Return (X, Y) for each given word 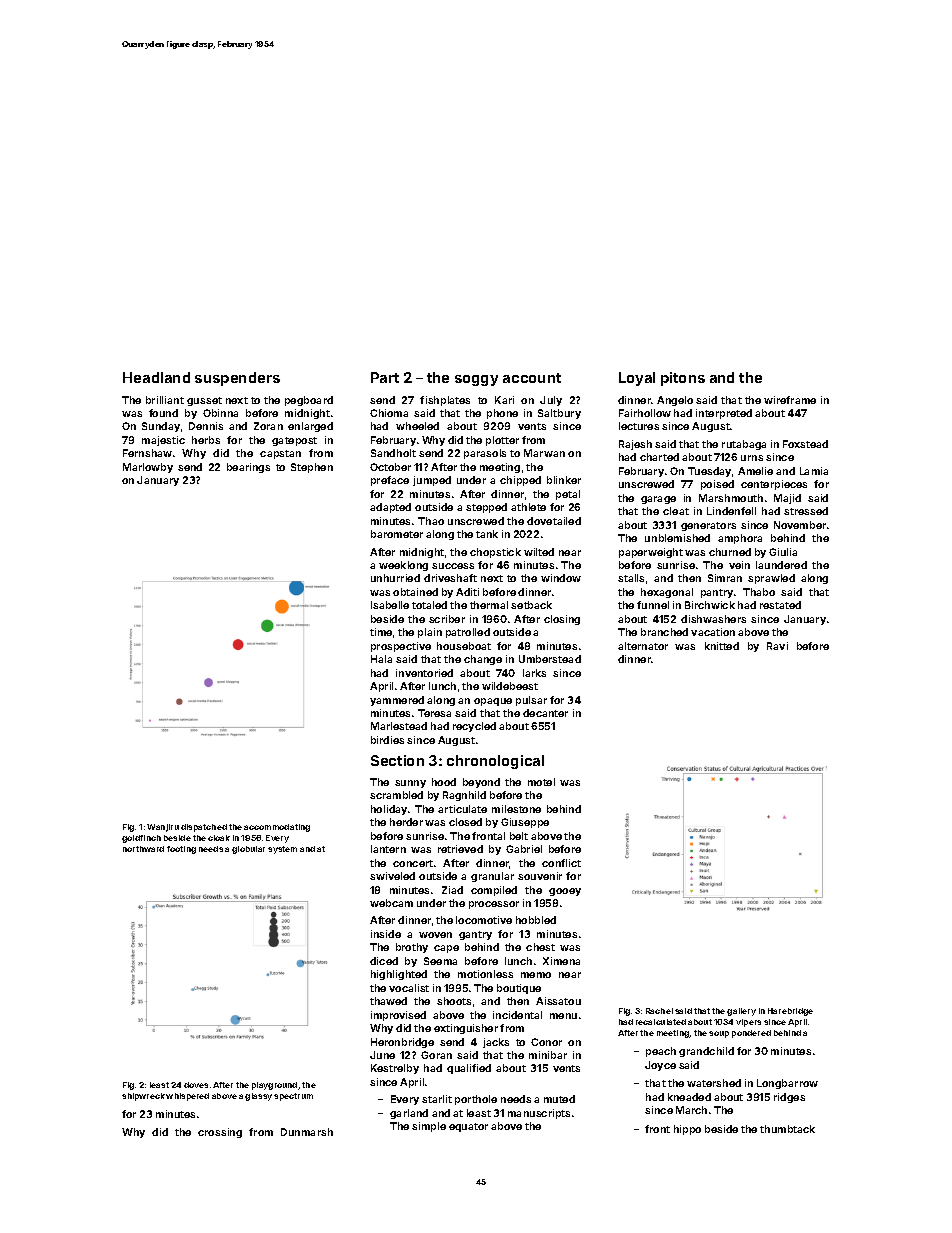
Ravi (777, 646)
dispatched (204, 828)
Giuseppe (525, 823)
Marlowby (148, 468)
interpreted (724, 414)
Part (385, 377)
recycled (474, 727)
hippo (687, 1130)
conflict (561, 863)
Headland (156, 377)
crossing (220, 1133)
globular (248, 850)
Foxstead (805, 444)
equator (468, 1127)
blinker (564, 480)
